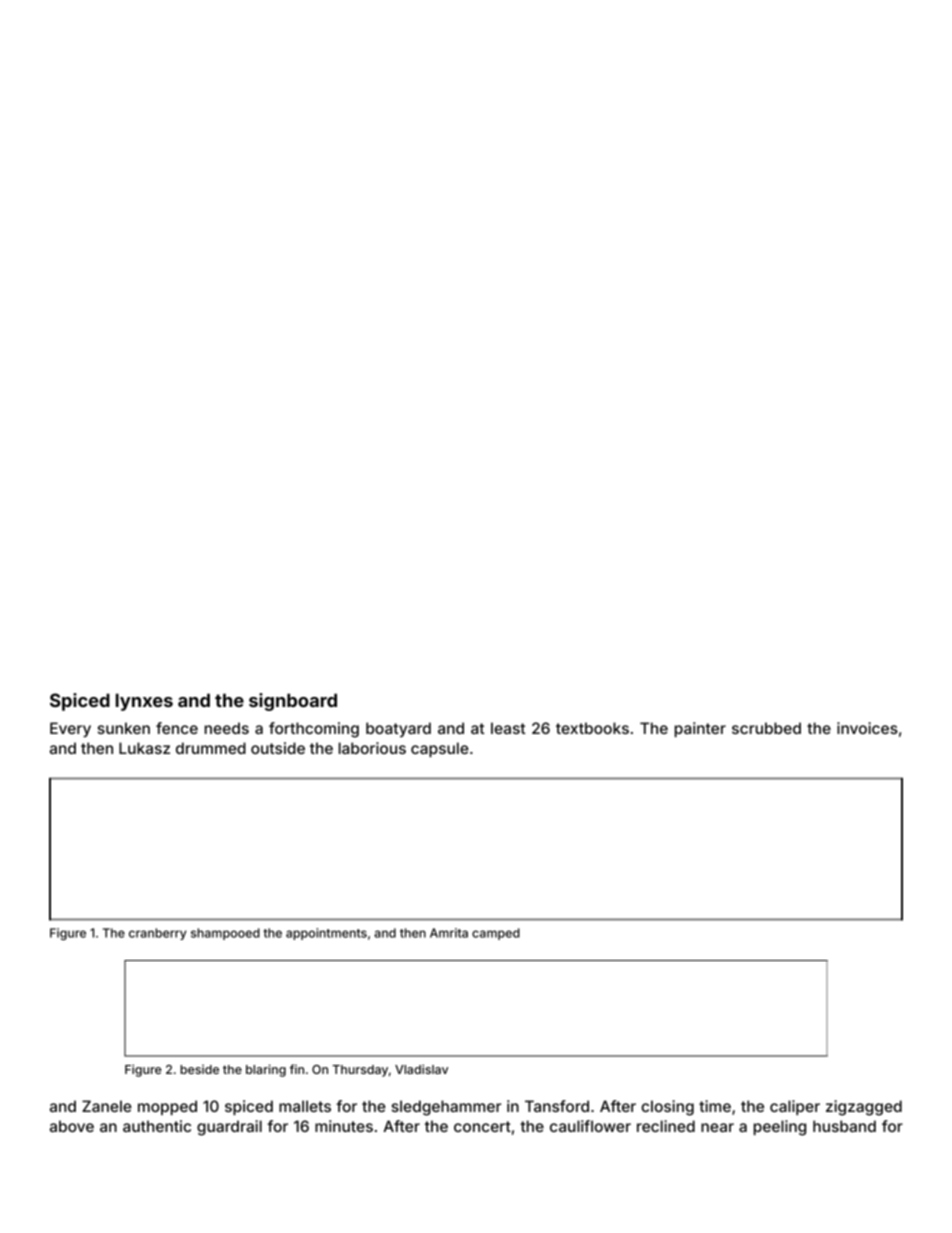 This screenshot has height=1233, width=952. What do you see at coordinates (167, 1107) in the screenshot?
I see `mopped` at bounding box center [167, 1107].
